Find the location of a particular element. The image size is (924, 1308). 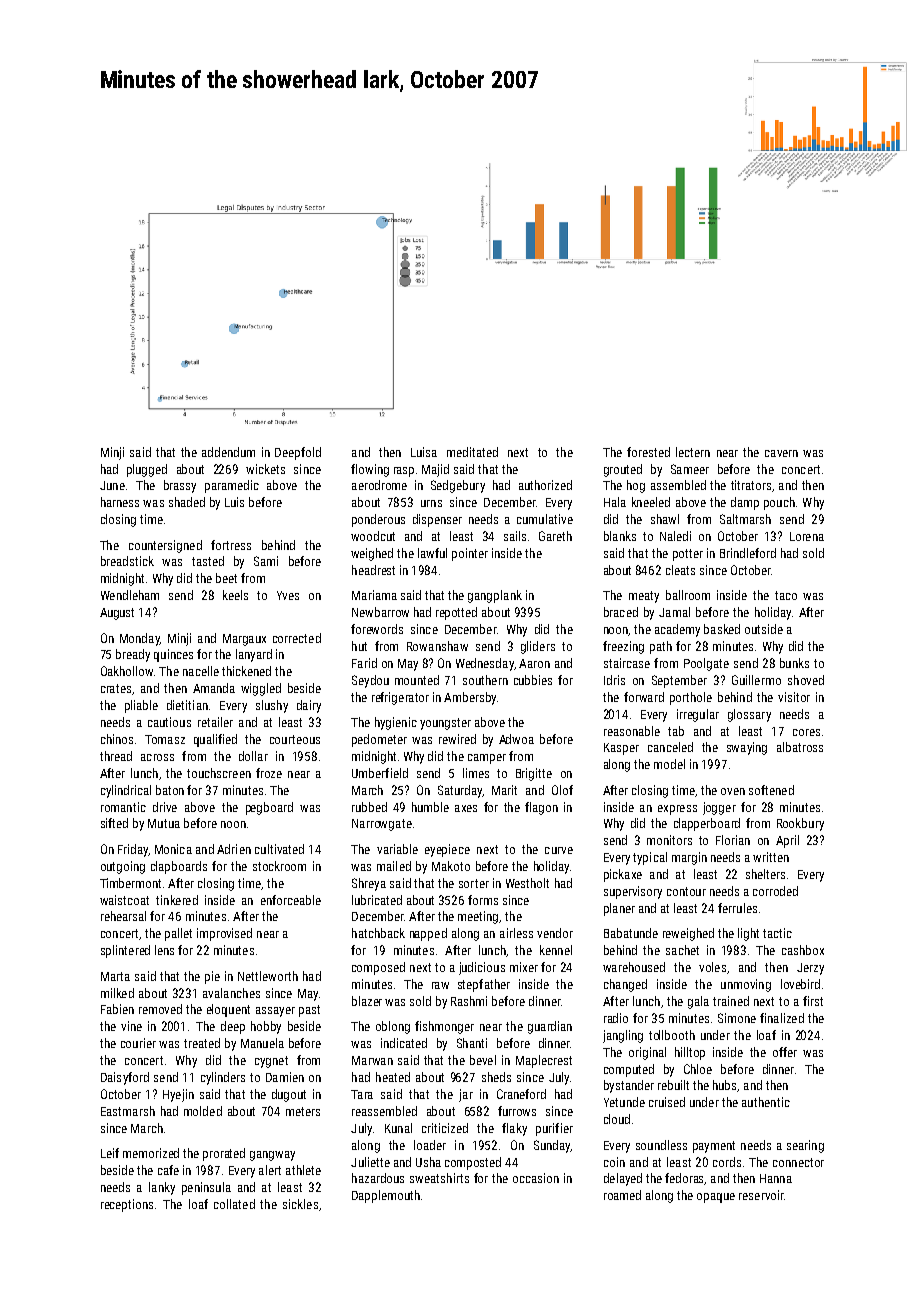

Rookbury is located at coordinates (800, 824).
